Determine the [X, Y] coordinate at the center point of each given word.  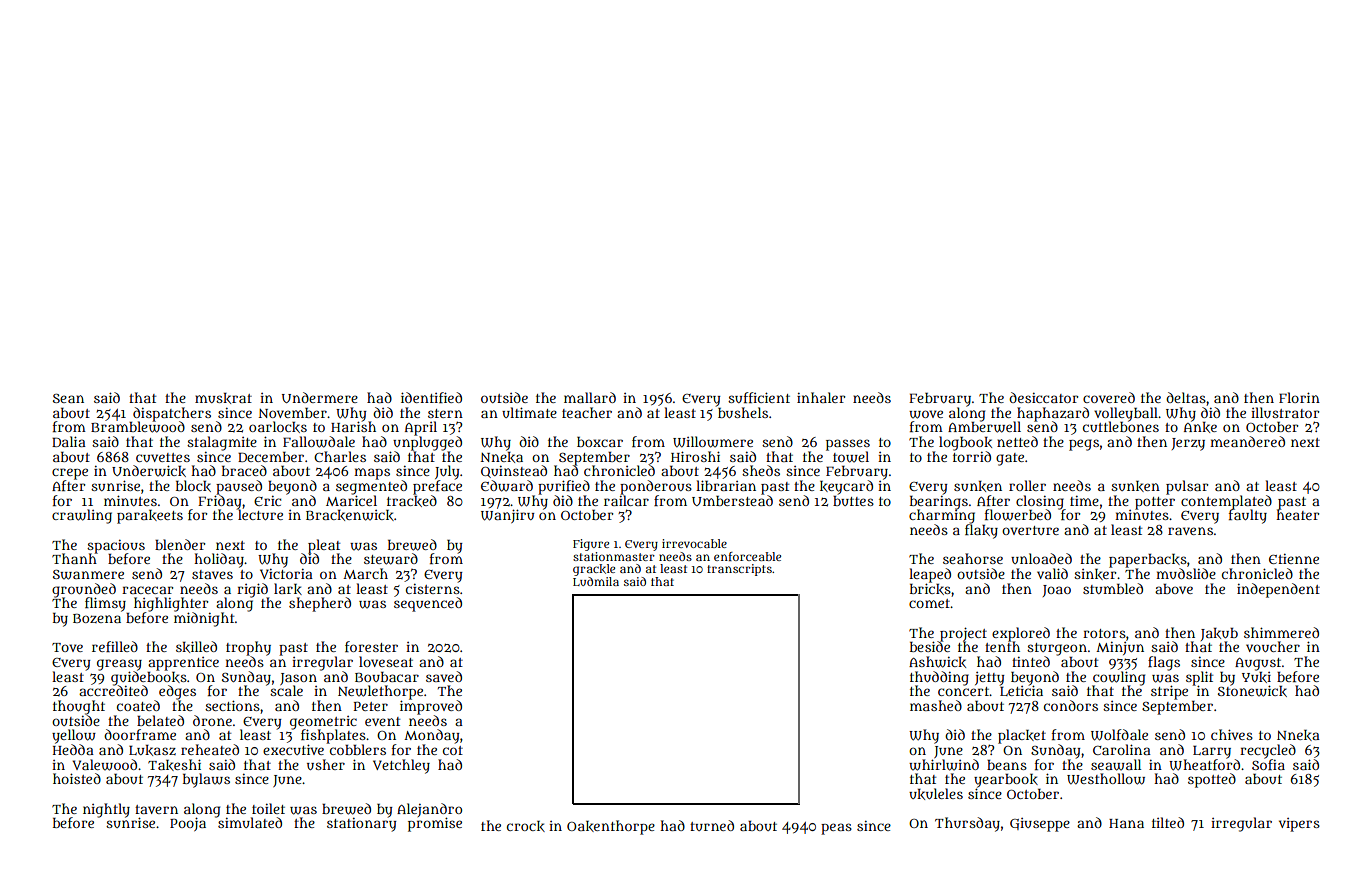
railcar [626, 500]
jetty [990, 679]
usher [326, 764]
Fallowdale [319, 442]
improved [431, 707]
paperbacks [1148, 561]
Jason [298, 679]
